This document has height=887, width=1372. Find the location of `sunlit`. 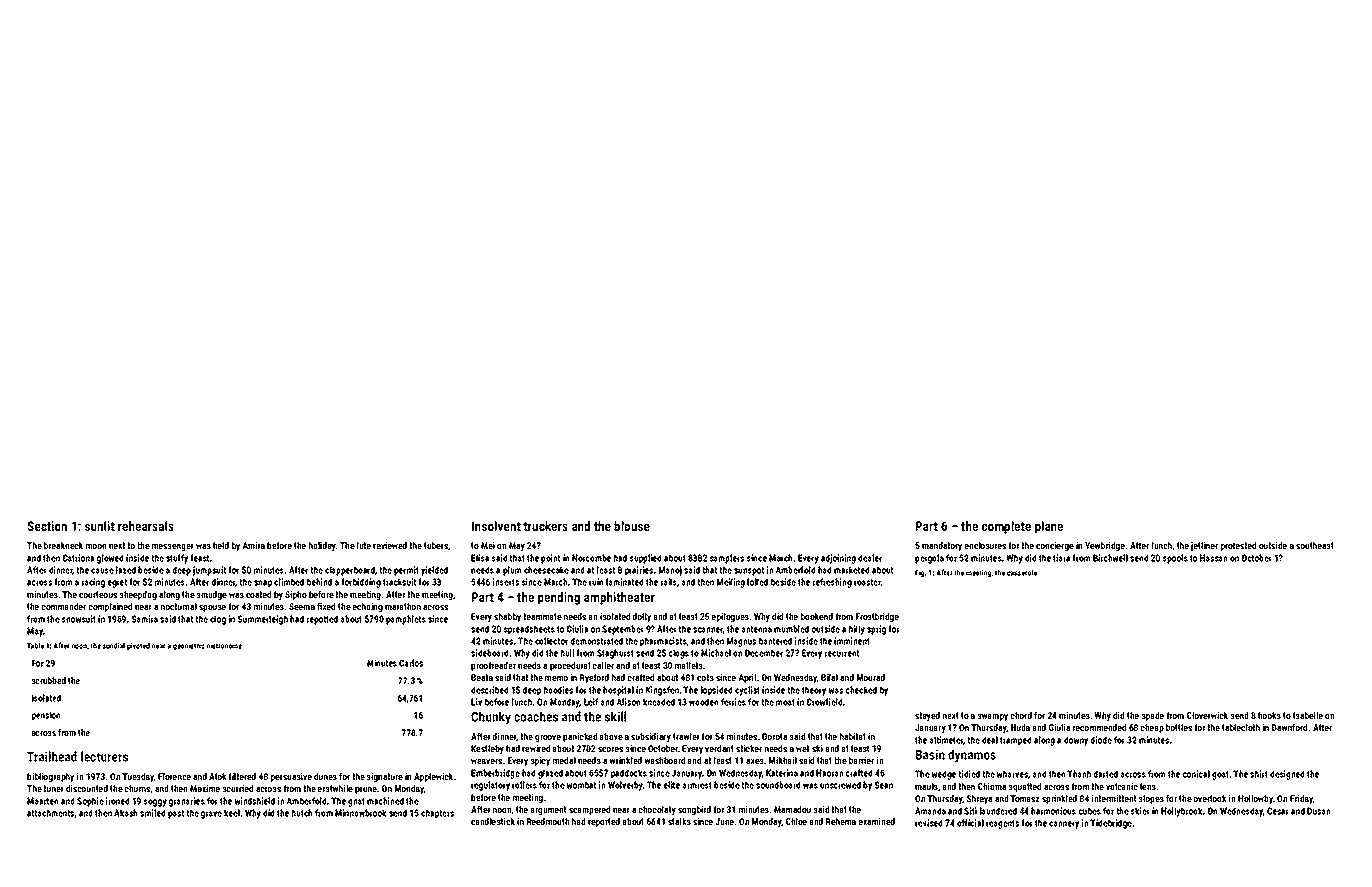

sunlit is located at coordinates (100, 526).
